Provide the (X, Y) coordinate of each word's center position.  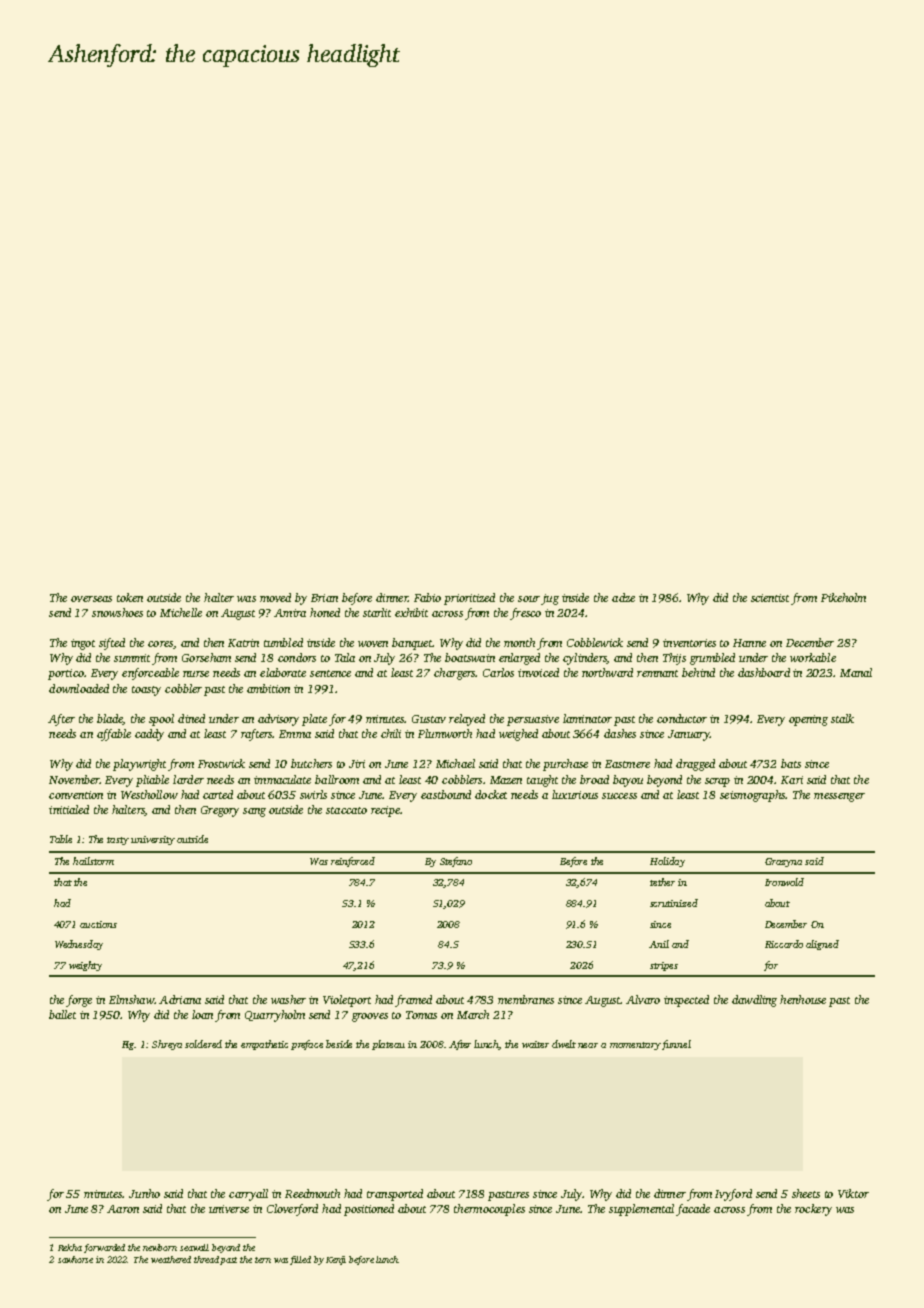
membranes (526, 999)
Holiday (667, 862)
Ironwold (784, 882)
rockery (813, 1210)
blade (110, 719)
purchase (565, 765)
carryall (248, 1195)
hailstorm (93, 861)
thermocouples (489, 1210)
